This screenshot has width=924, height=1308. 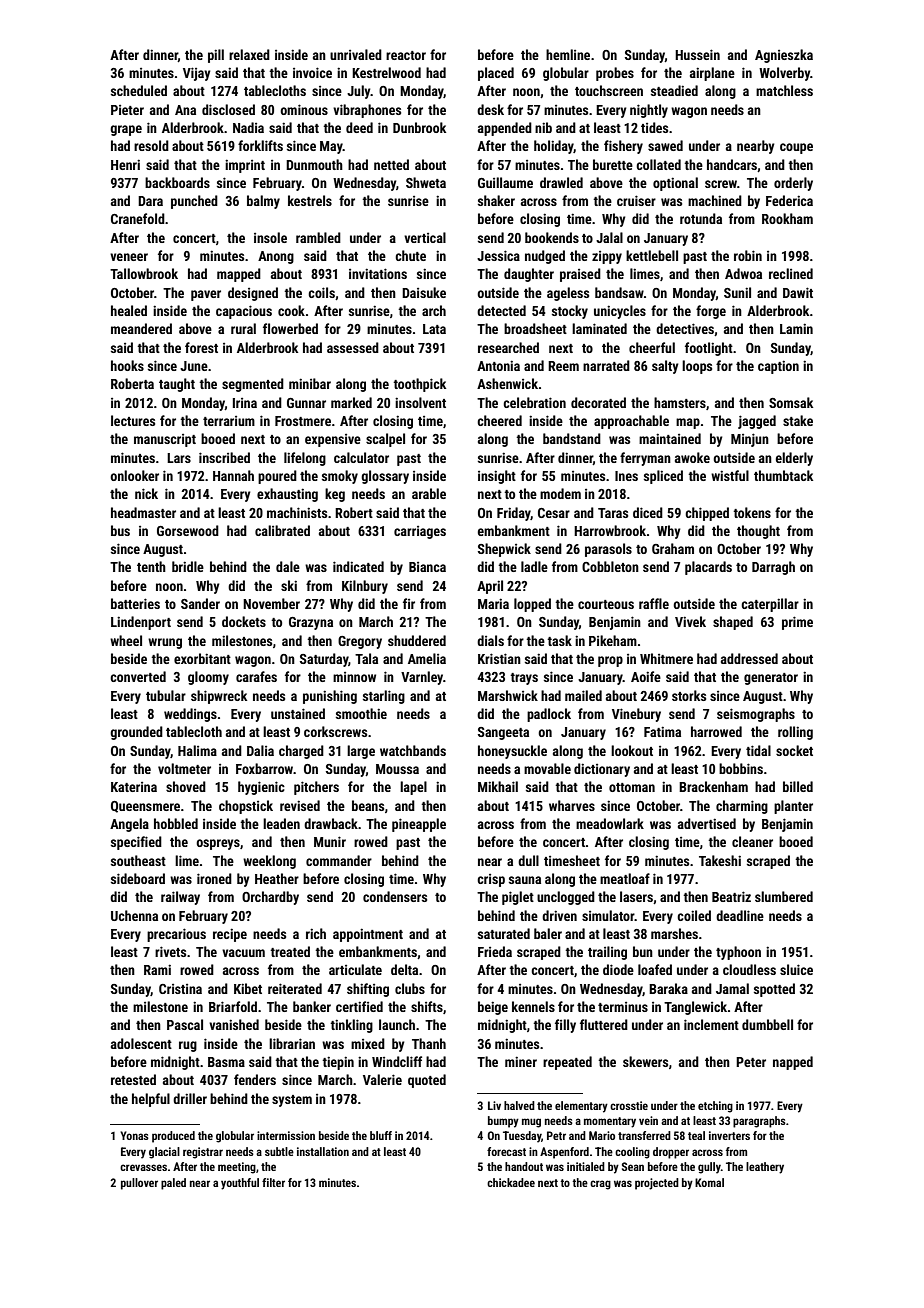 I want to click on Agnieszka, so click(x=784, y=56).
